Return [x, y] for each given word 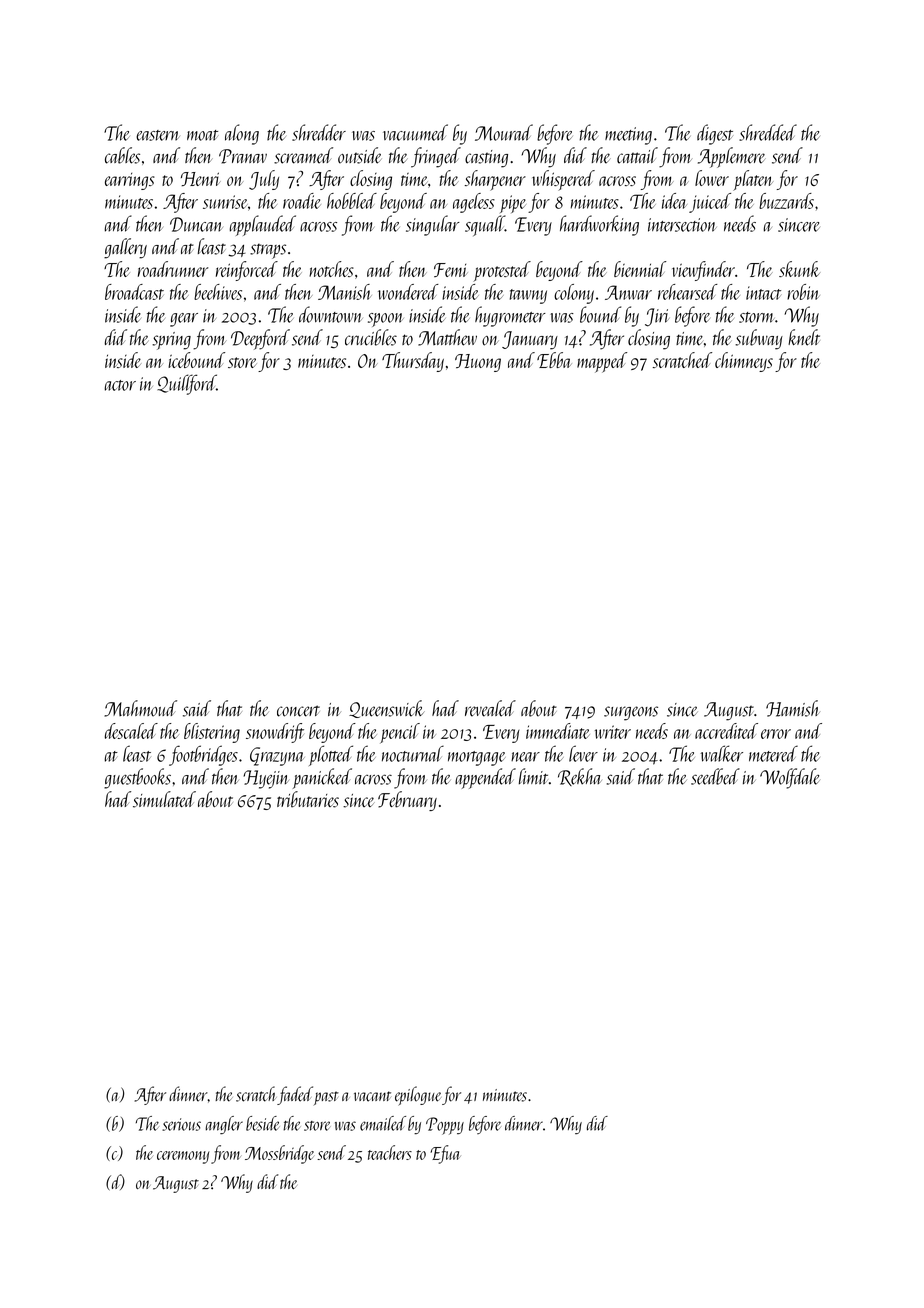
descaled [131, 731]
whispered [563, 180]
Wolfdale [790, 778]
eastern [158, 135]
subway [759, 339]
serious [181, 1124]
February [407, 801]
